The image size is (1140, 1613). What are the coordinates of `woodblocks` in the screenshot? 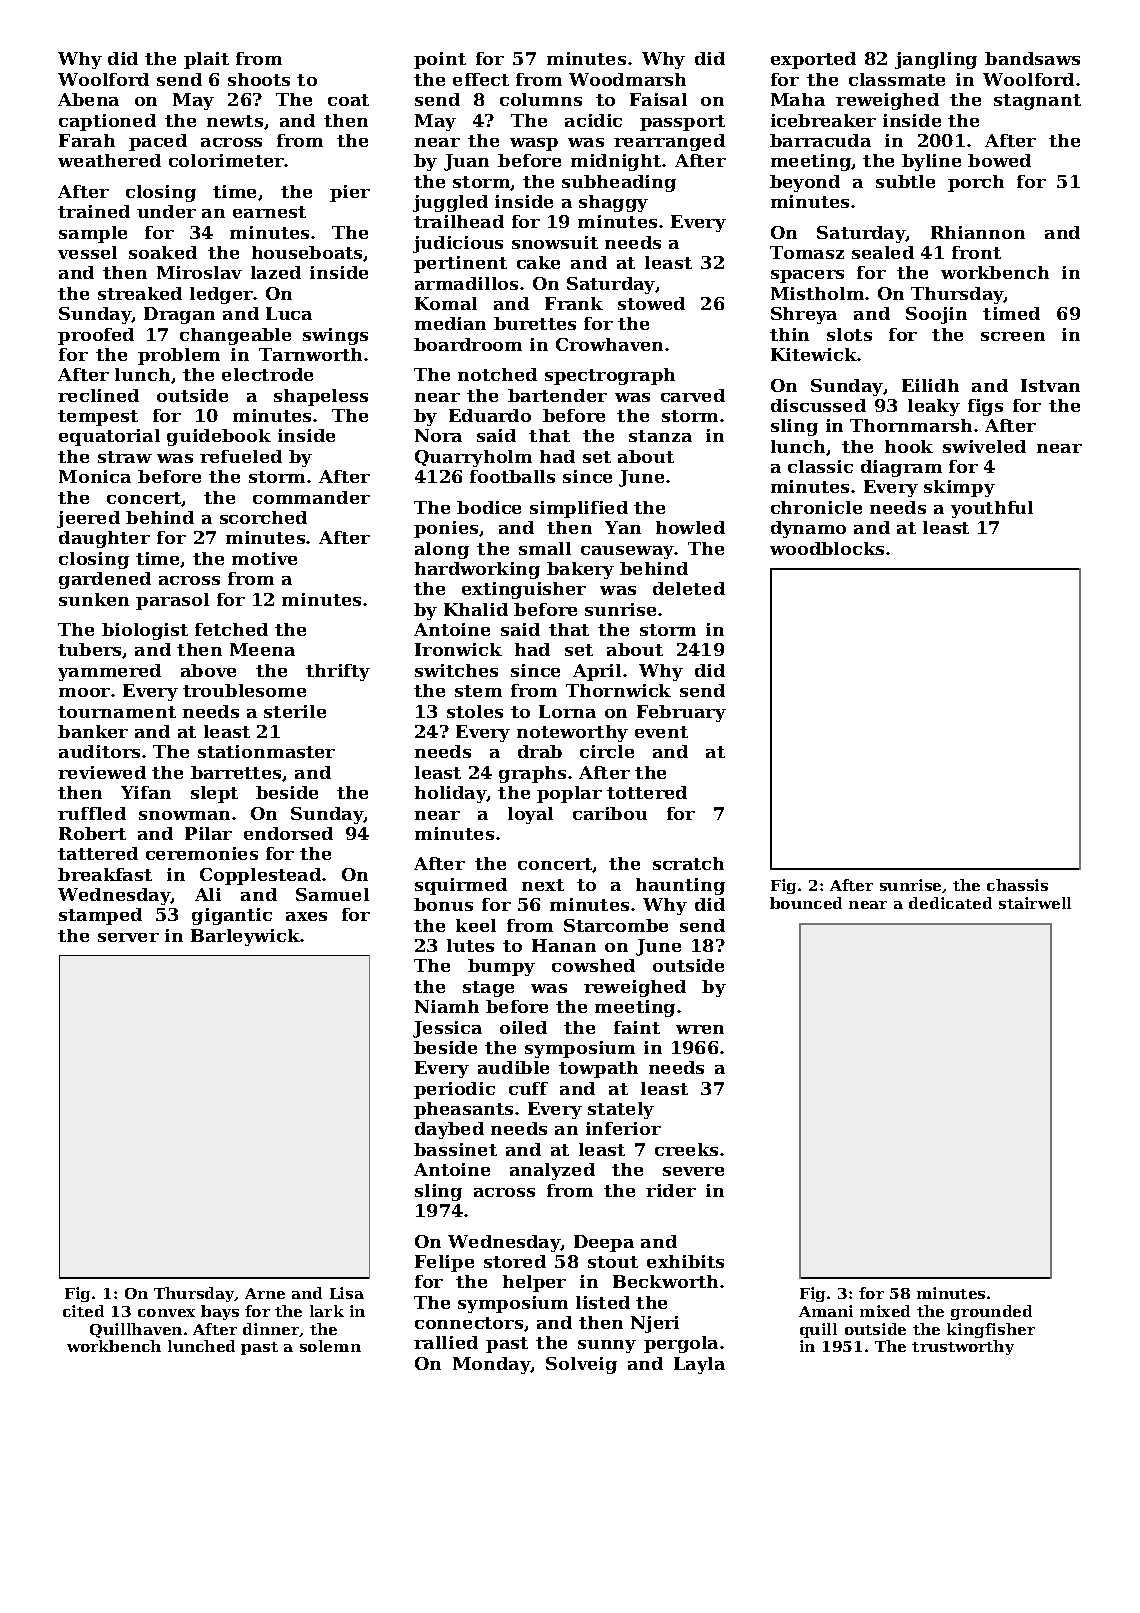 It's located at (827, 548).
